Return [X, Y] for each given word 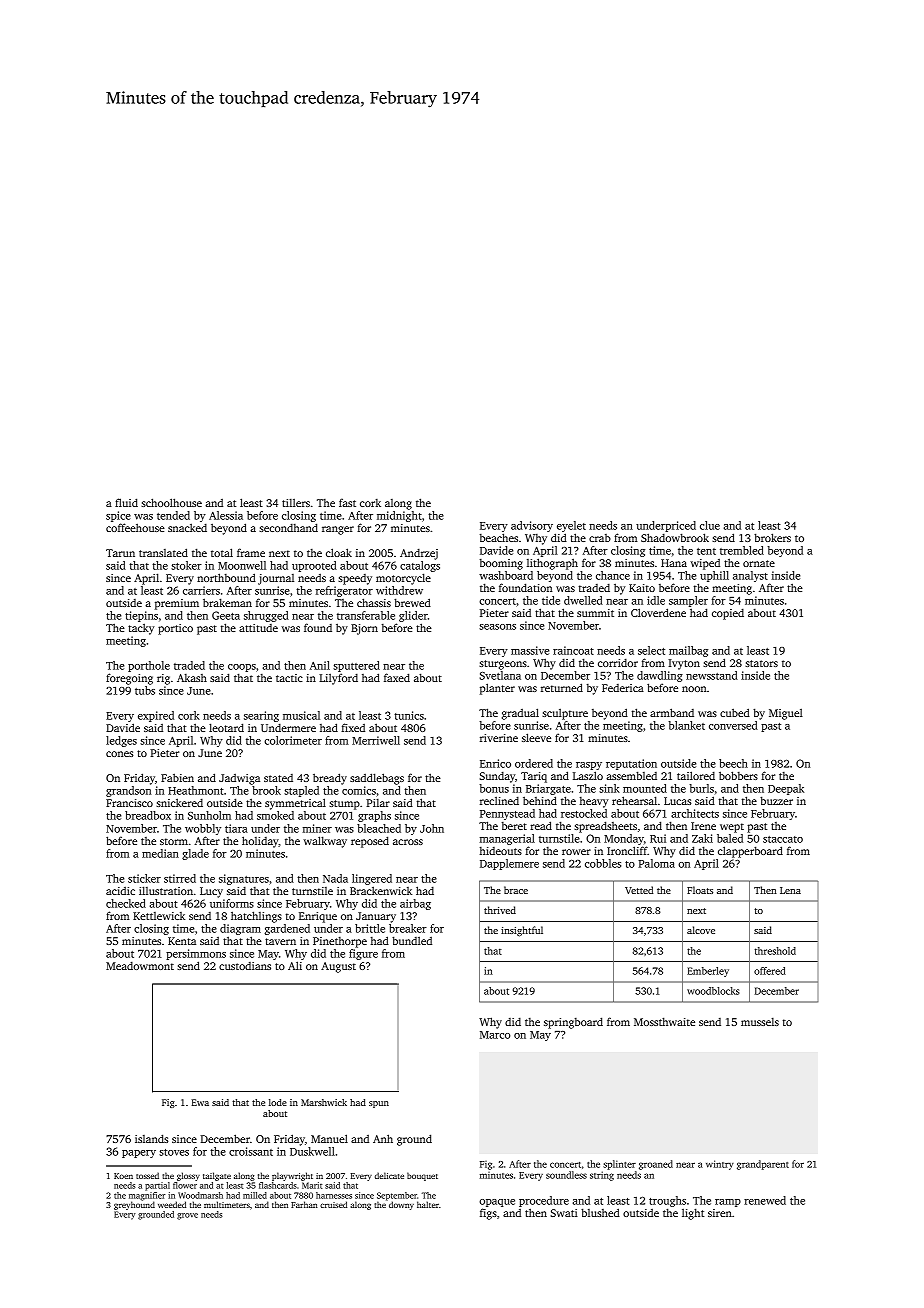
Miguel [786, 714]
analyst [750, 576]
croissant [251, 1151]
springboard [573, 1023]
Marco [495, 1035]
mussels [760, 1022]
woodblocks [713, 991]
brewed [412, 602]
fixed [353, 727]
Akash [192, 678]
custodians [245, 966]
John [432, 828]
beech [733, 763]
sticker [144, 878]
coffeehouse [135, 527]
